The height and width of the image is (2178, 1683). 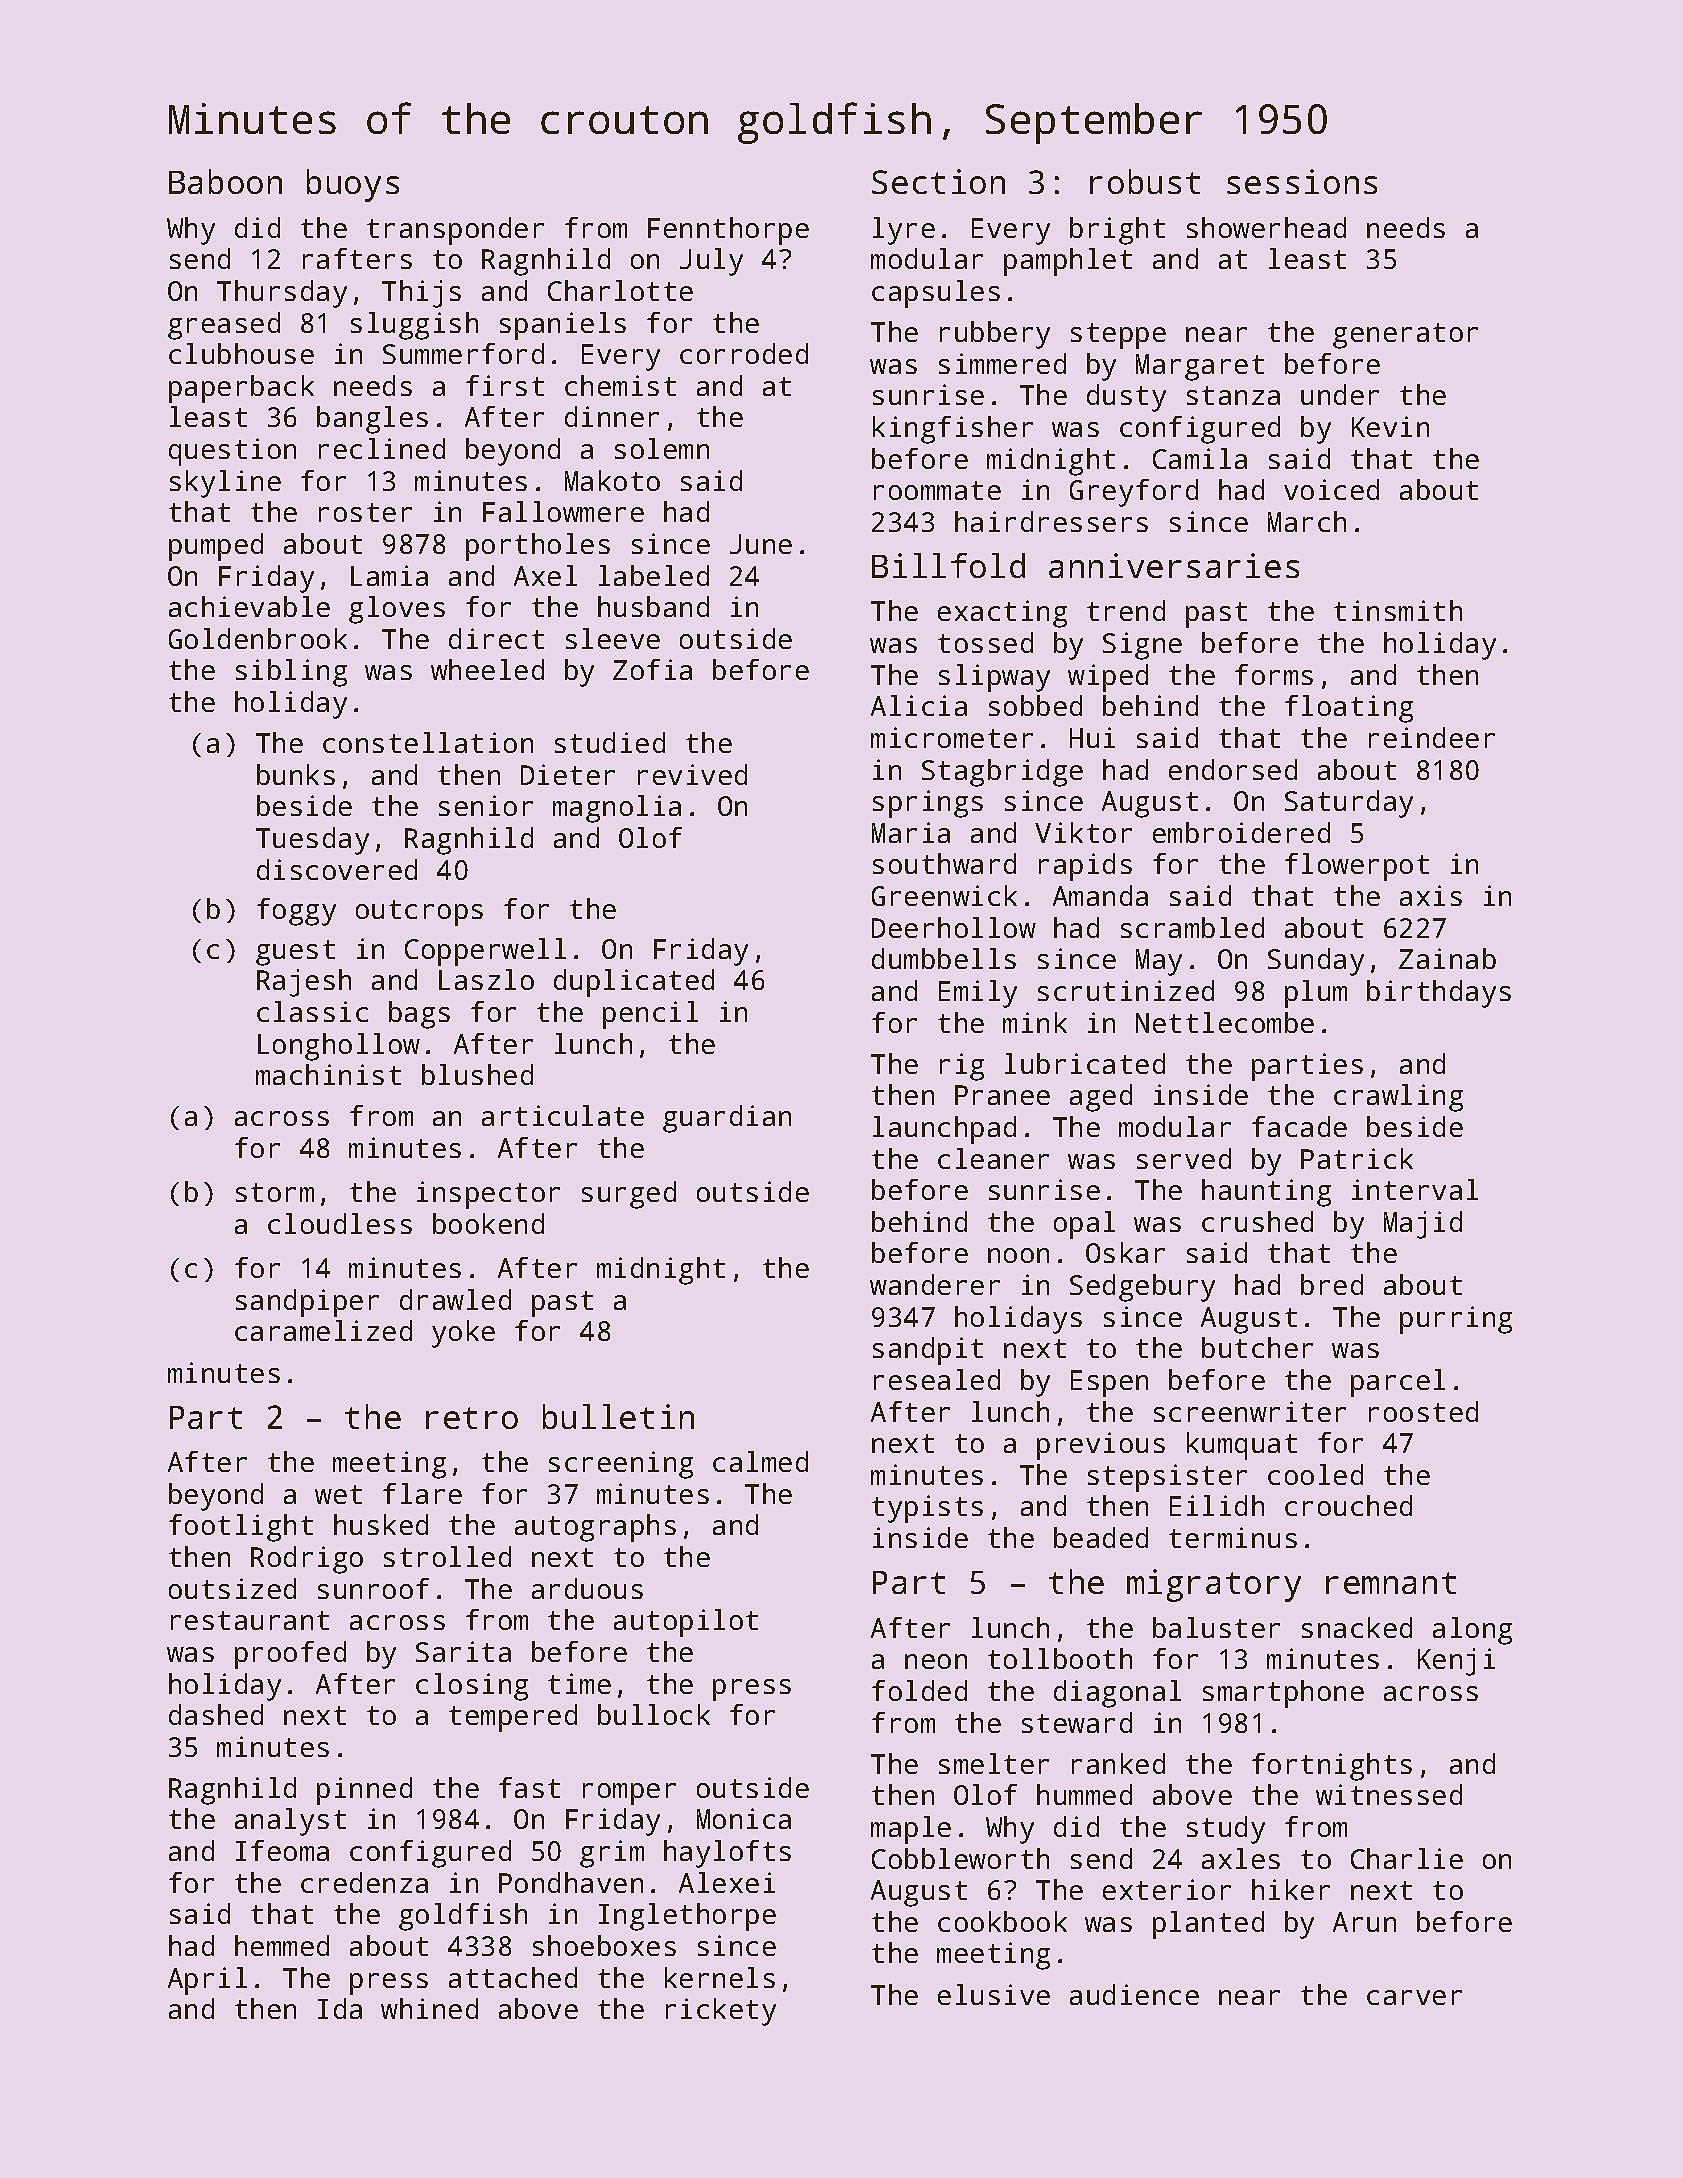 I want to click on robust, so click(x=1145, y=181).
